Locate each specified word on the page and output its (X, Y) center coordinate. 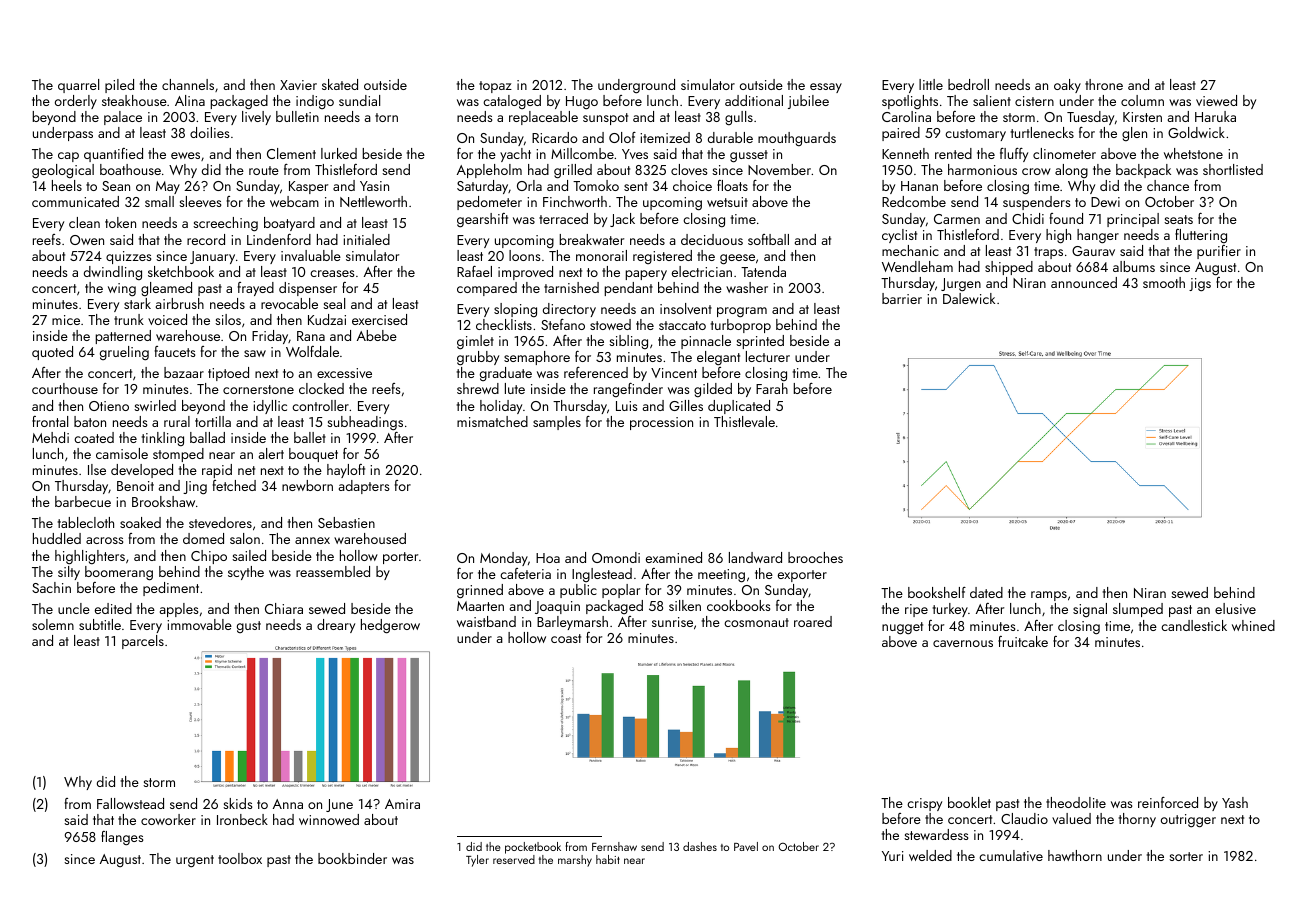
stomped (178, 455)
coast (566, 638)
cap (68, 157)
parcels (143, 642)
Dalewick (969, 298)
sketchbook (181, 271)
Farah (772, 388)
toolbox (240, 858)
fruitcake (1023, 641)
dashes (700, 846)
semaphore (537, 358)
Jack (622, 220)
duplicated (739, 407)
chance (1168, 185)
